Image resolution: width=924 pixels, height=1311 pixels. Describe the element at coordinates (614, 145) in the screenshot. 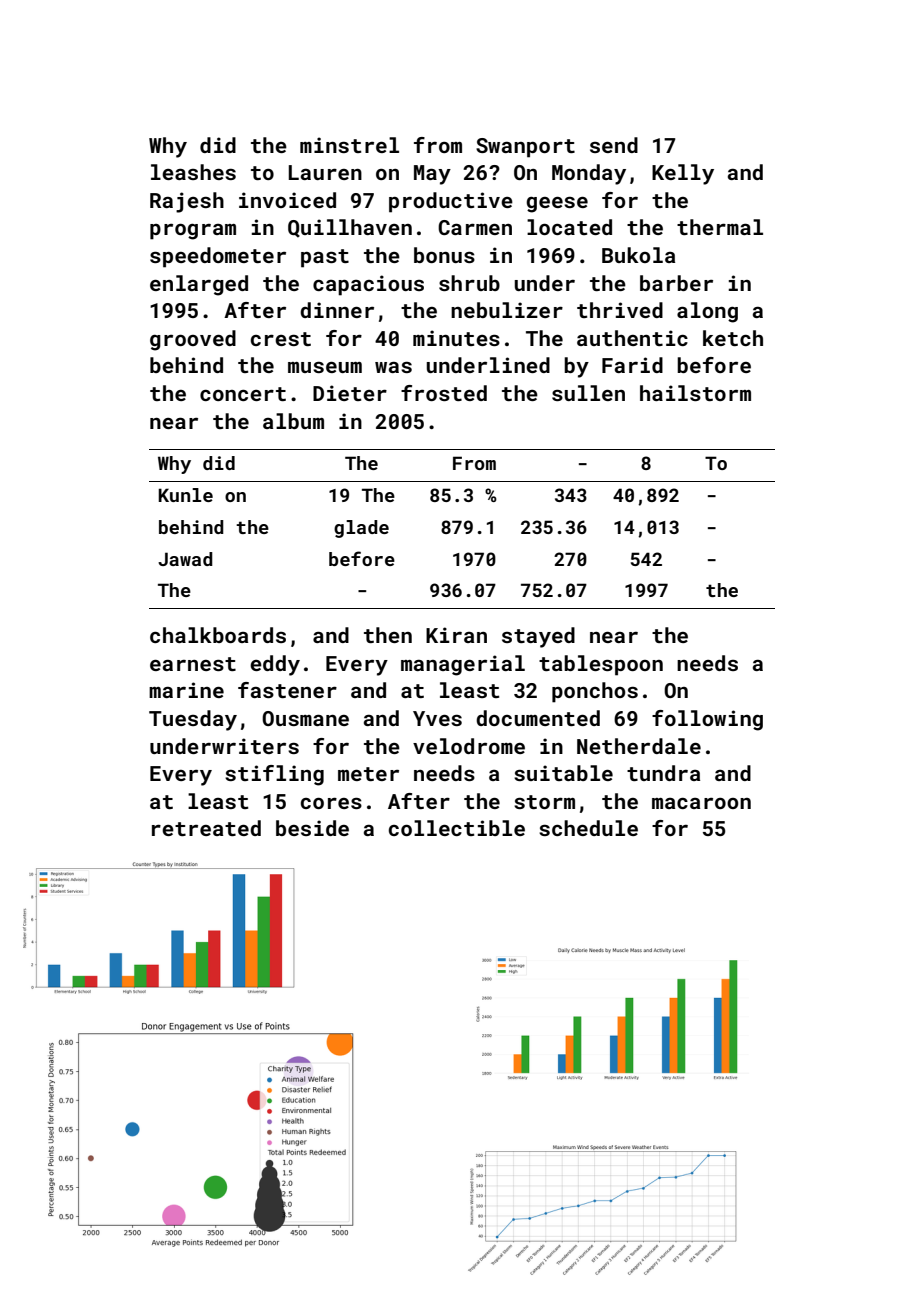

I see `send` at that location.
